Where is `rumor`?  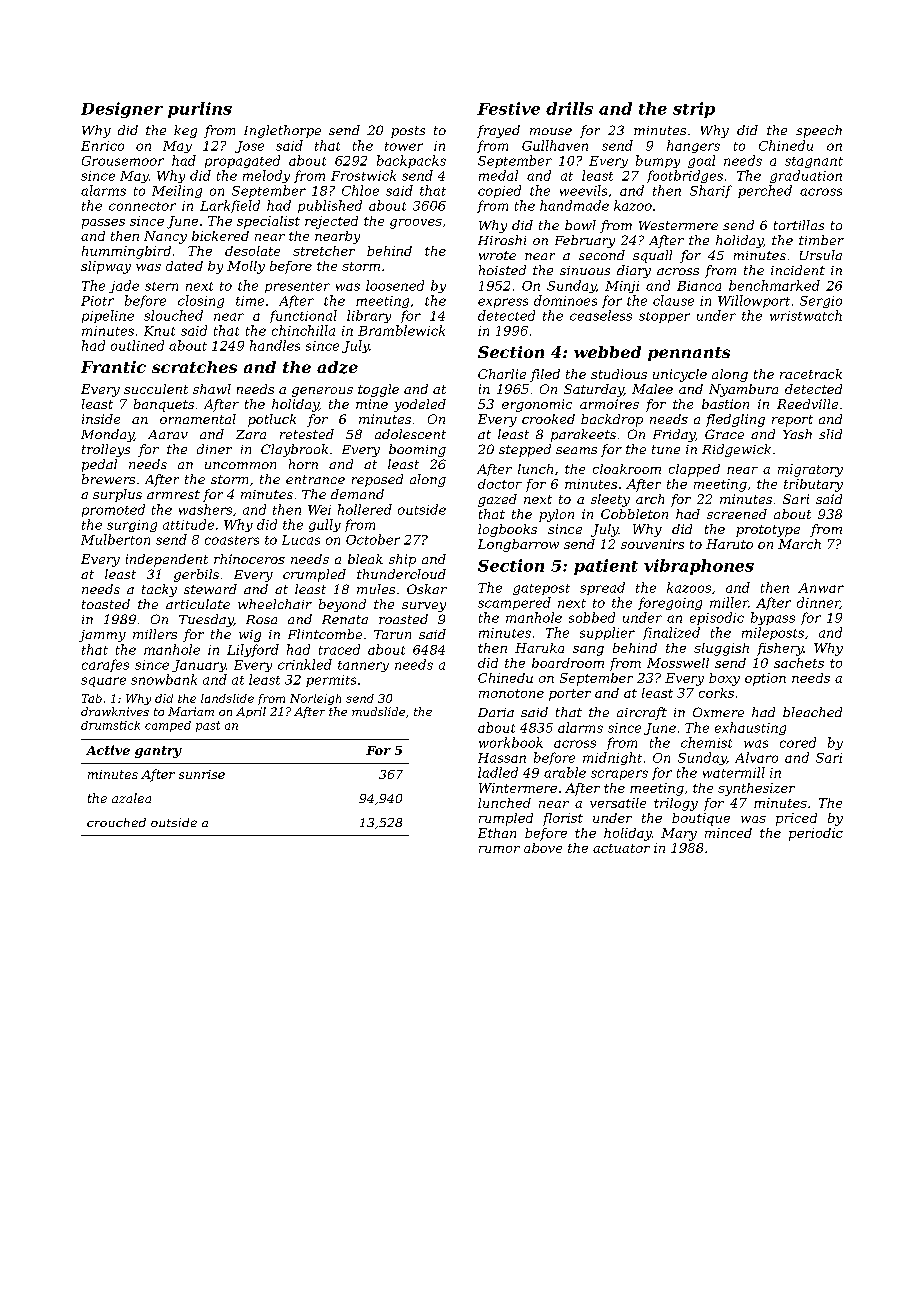 rumor is located at coordinates (499, 849).
